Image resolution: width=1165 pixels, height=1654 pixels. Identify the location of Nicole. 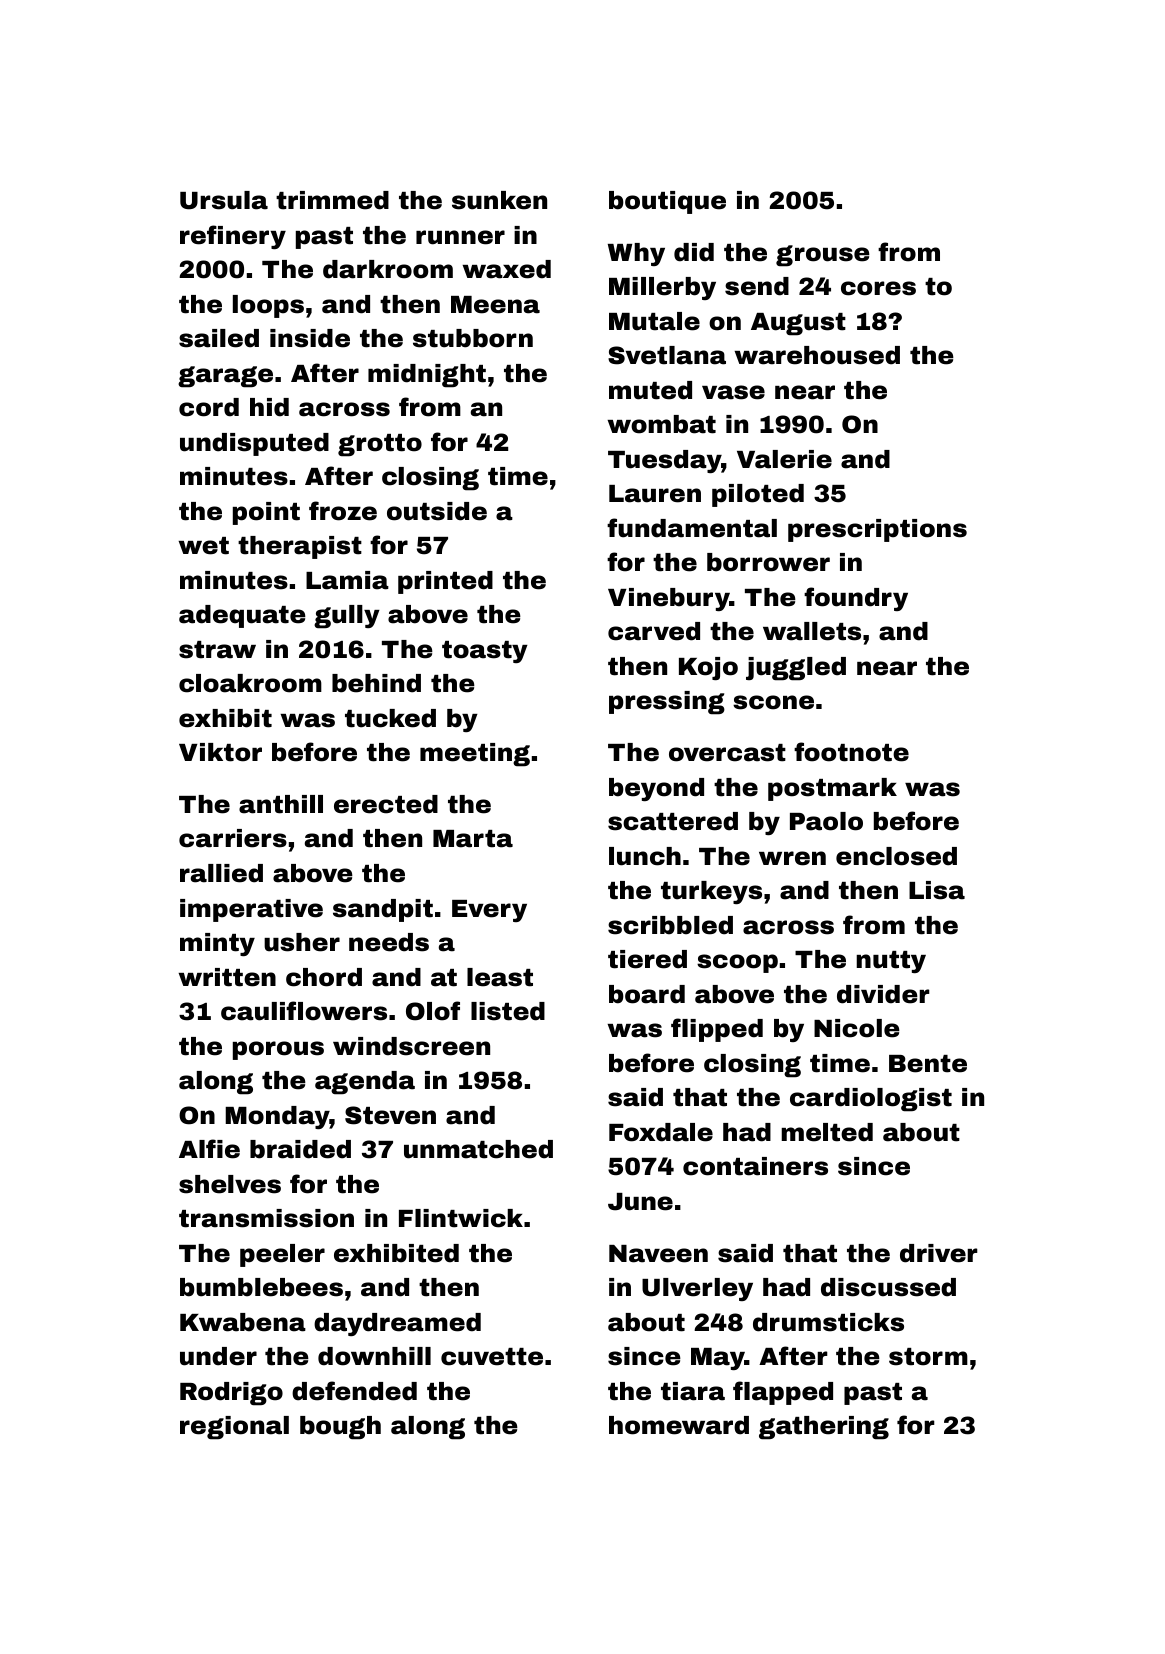
(857, 1028).
